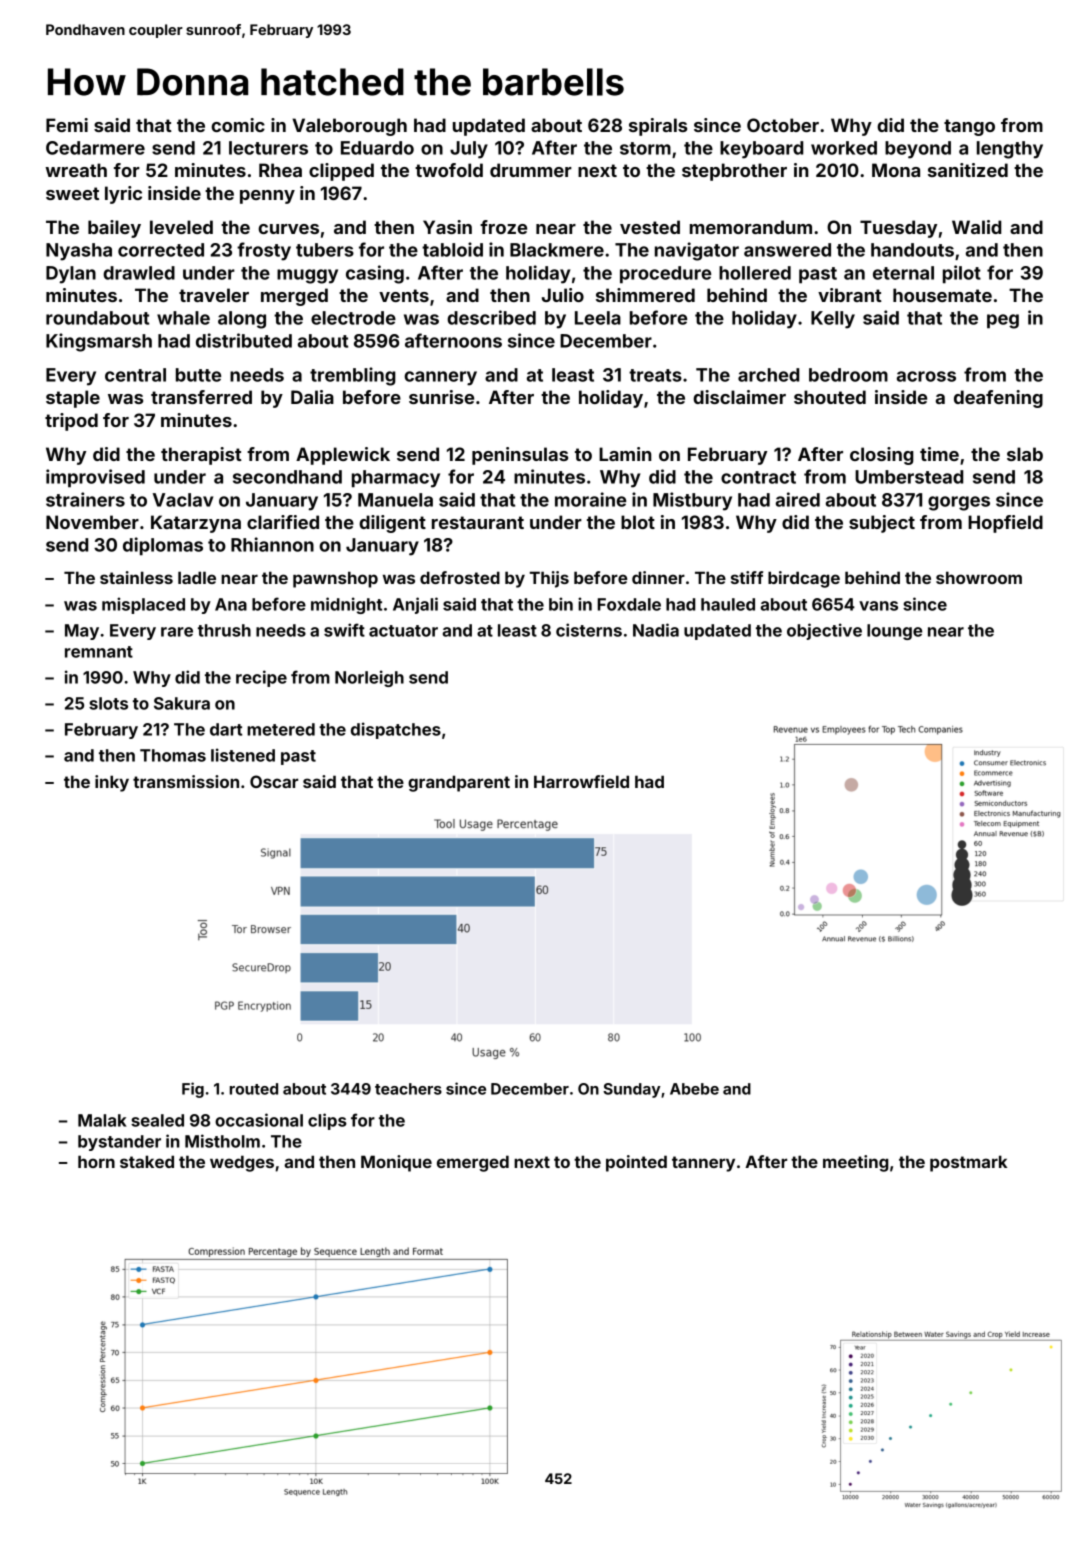 The width and height of the page is (1089, 1541). I want to click on Harrowfield, so click(581, 781).
